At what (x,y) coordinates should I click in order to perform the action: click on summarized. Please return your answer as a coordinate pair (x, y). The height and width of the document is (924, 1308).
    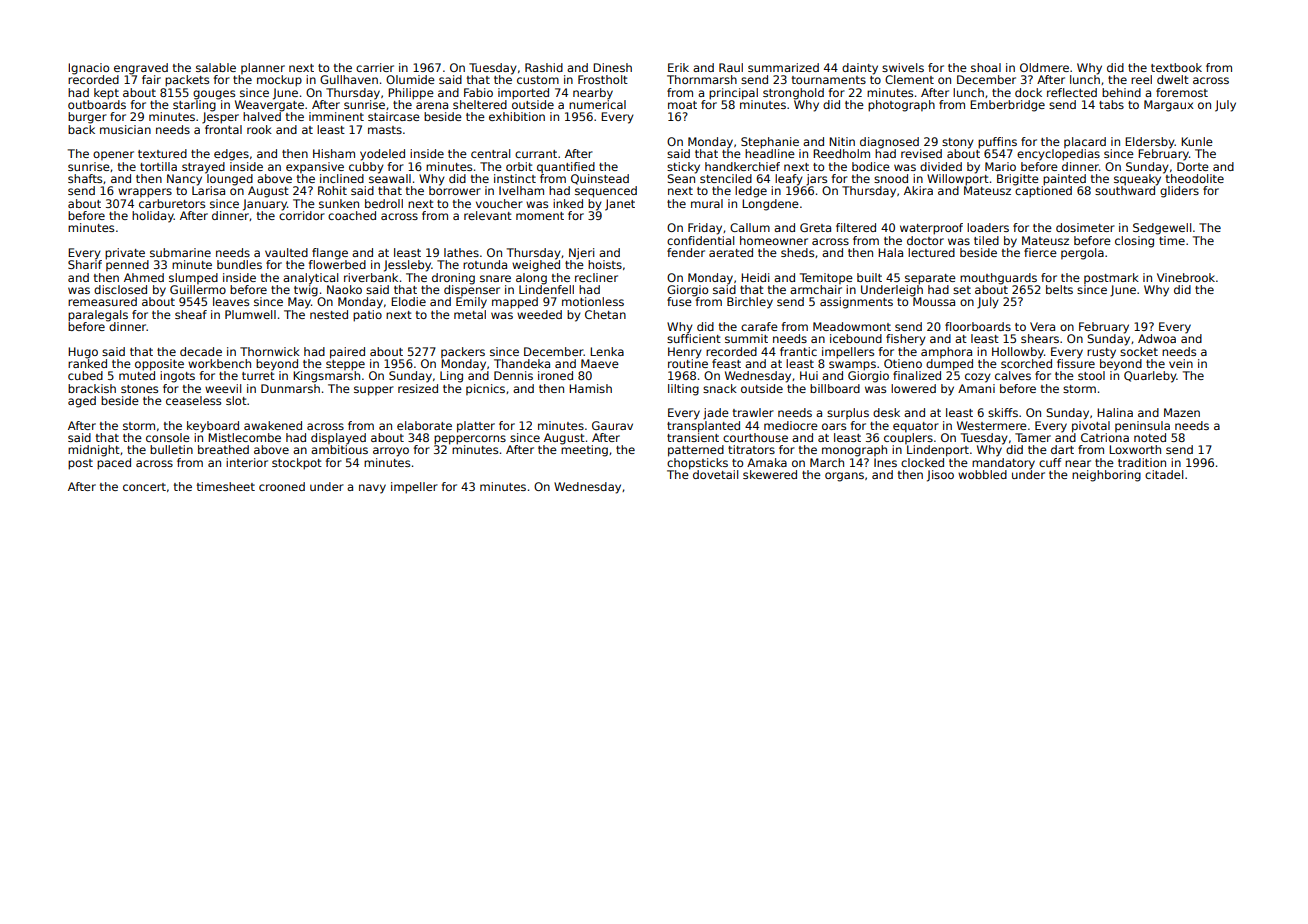
    Looking at the image, I should click on (783, 67).
